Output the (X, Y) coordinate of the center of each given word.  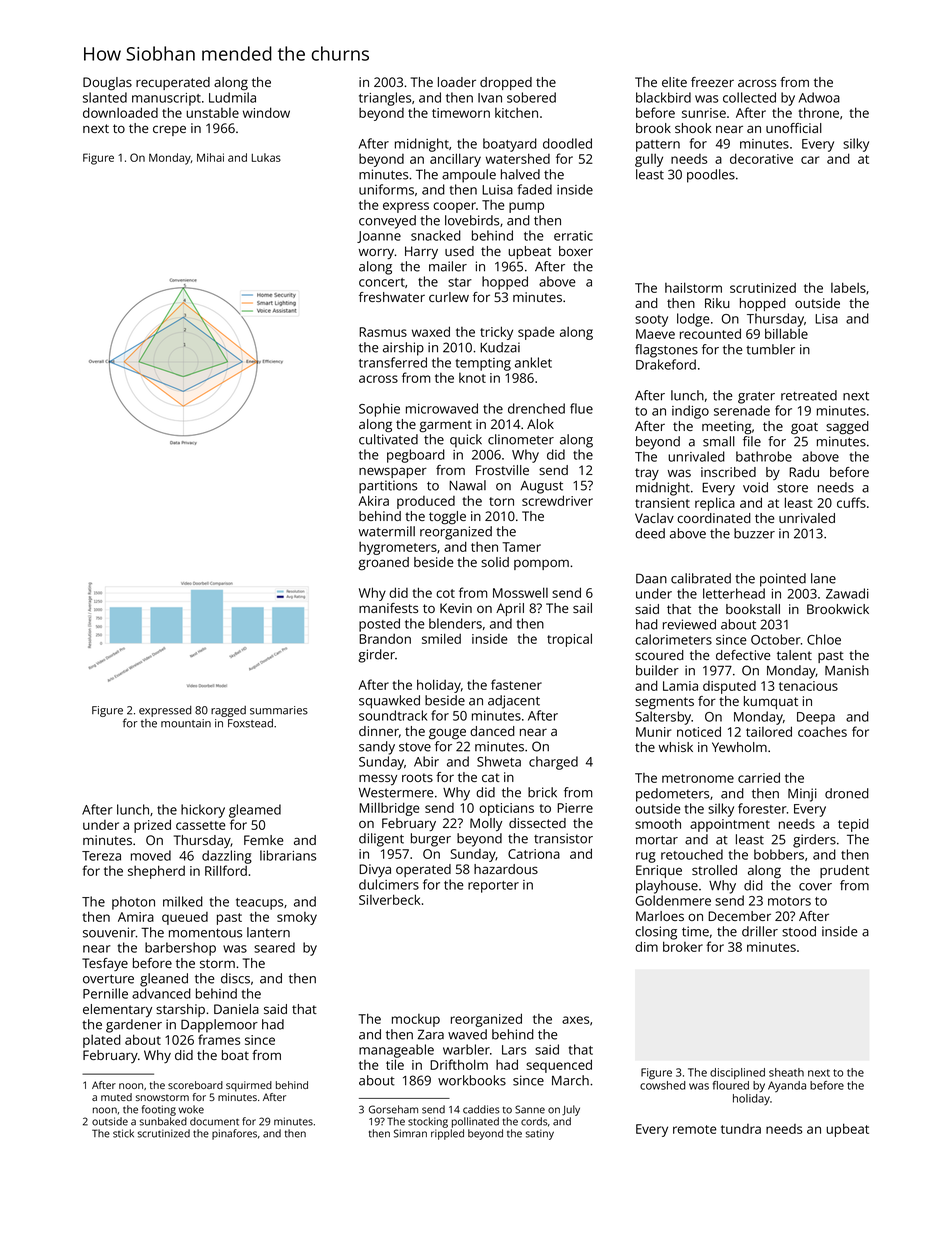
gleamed (255, 811)
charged (553, 763)
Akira (373, 500)
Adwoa (819, 97)
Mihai (210, 157)
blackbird (663, 97)
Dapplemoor (219, 1026)
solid (495, 562)
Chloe (824, 639)
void (755, 487)
